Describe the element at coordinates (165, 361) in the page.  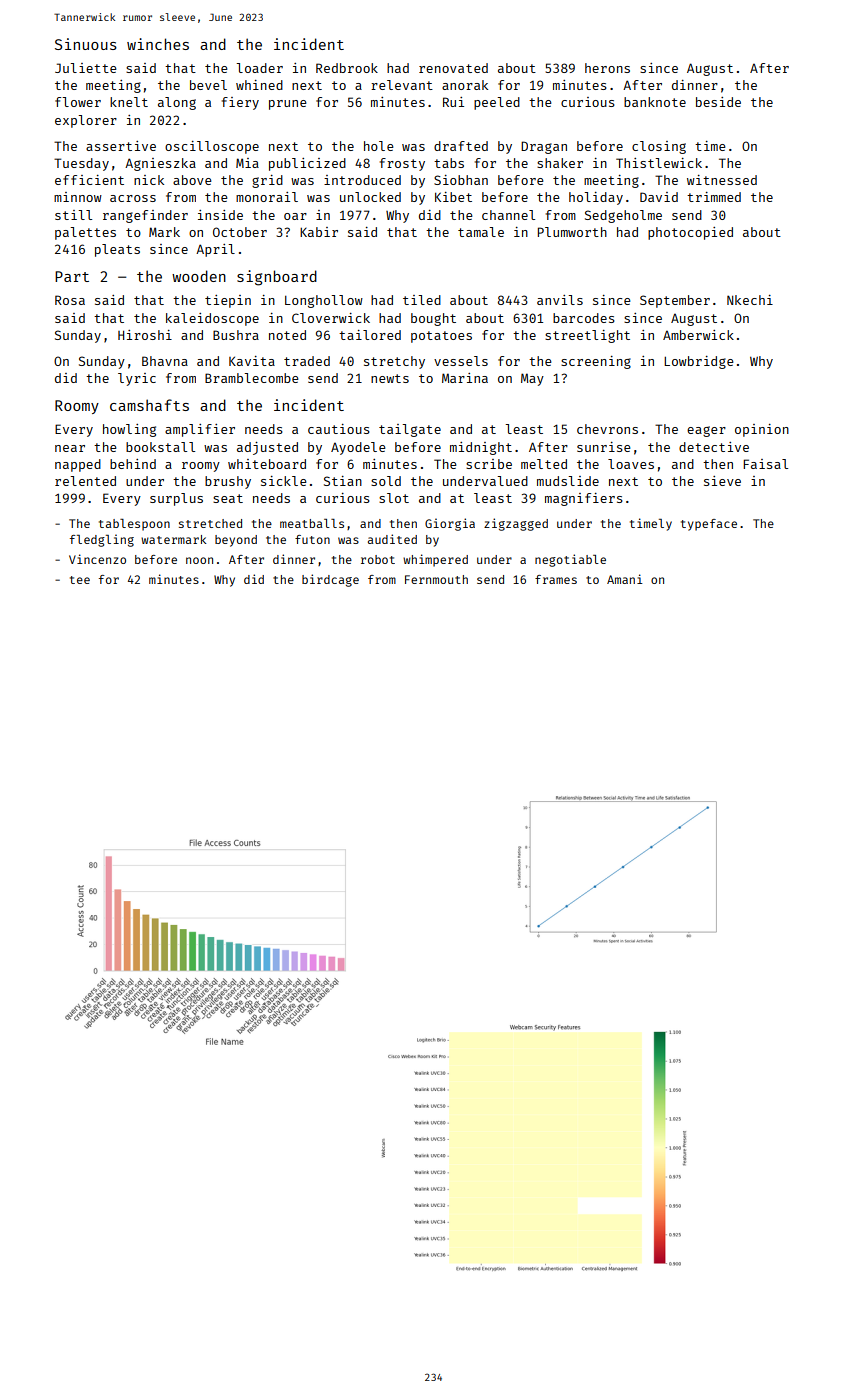
I see `Bhavna` at that location.
